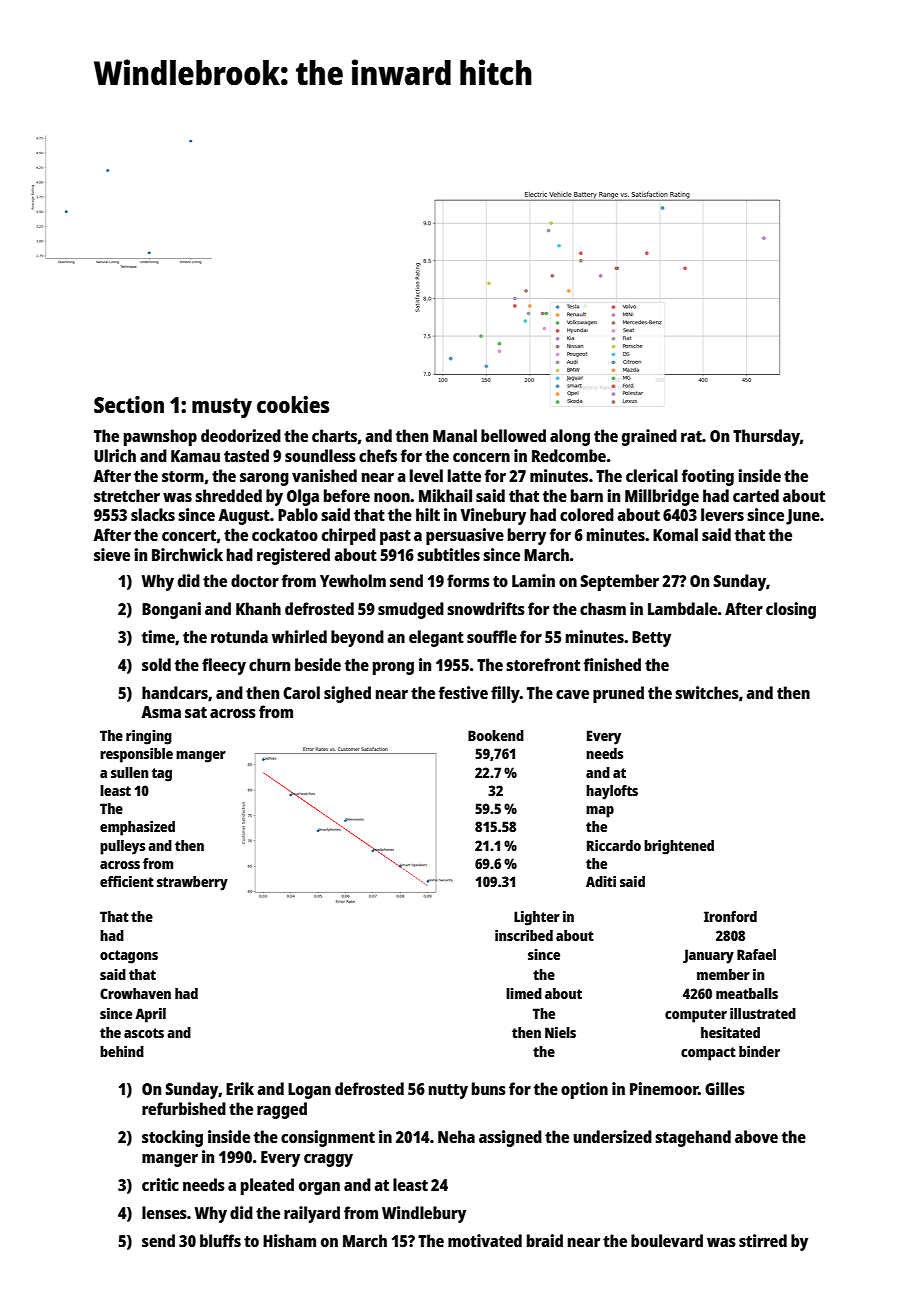  Describe the element at coordinates (220, 1240) in the image. I see `bluffs` at that location.
